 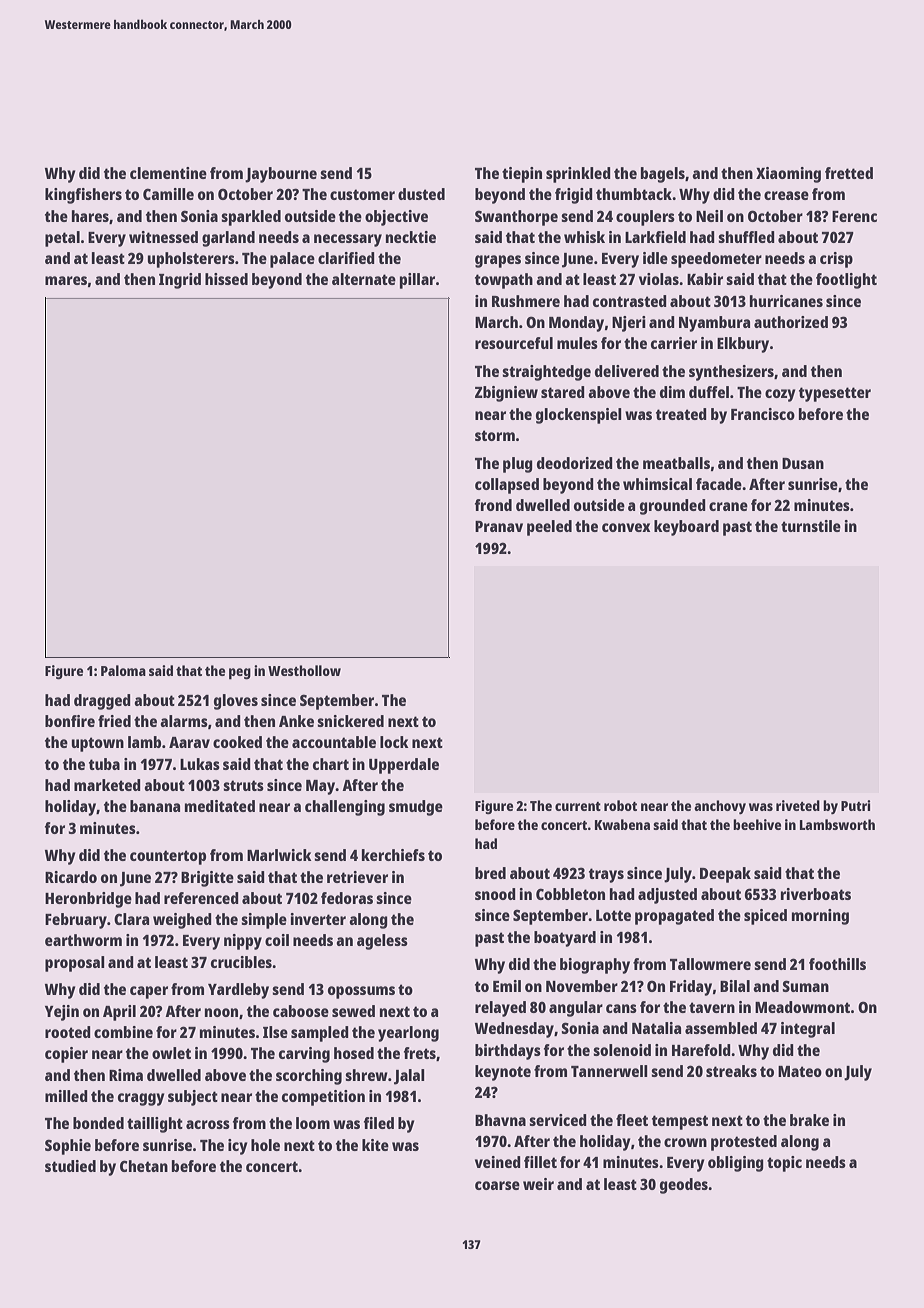 What do you see at coordinates (498, 1162) in the screenshot?
I see `veined` at bounding box center [498, 1162].
